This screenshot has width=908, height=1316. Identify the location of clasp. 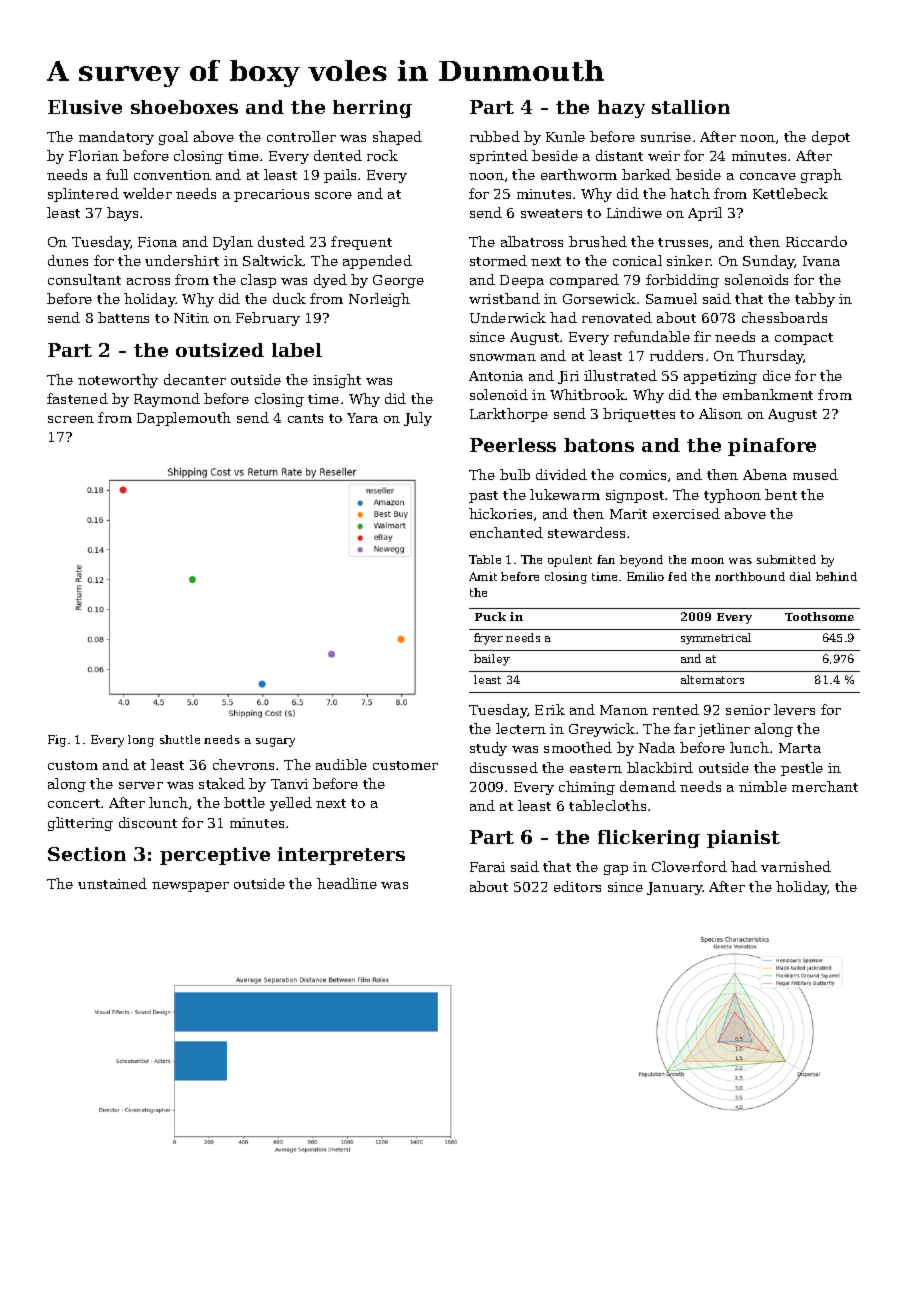
(258, 281).
